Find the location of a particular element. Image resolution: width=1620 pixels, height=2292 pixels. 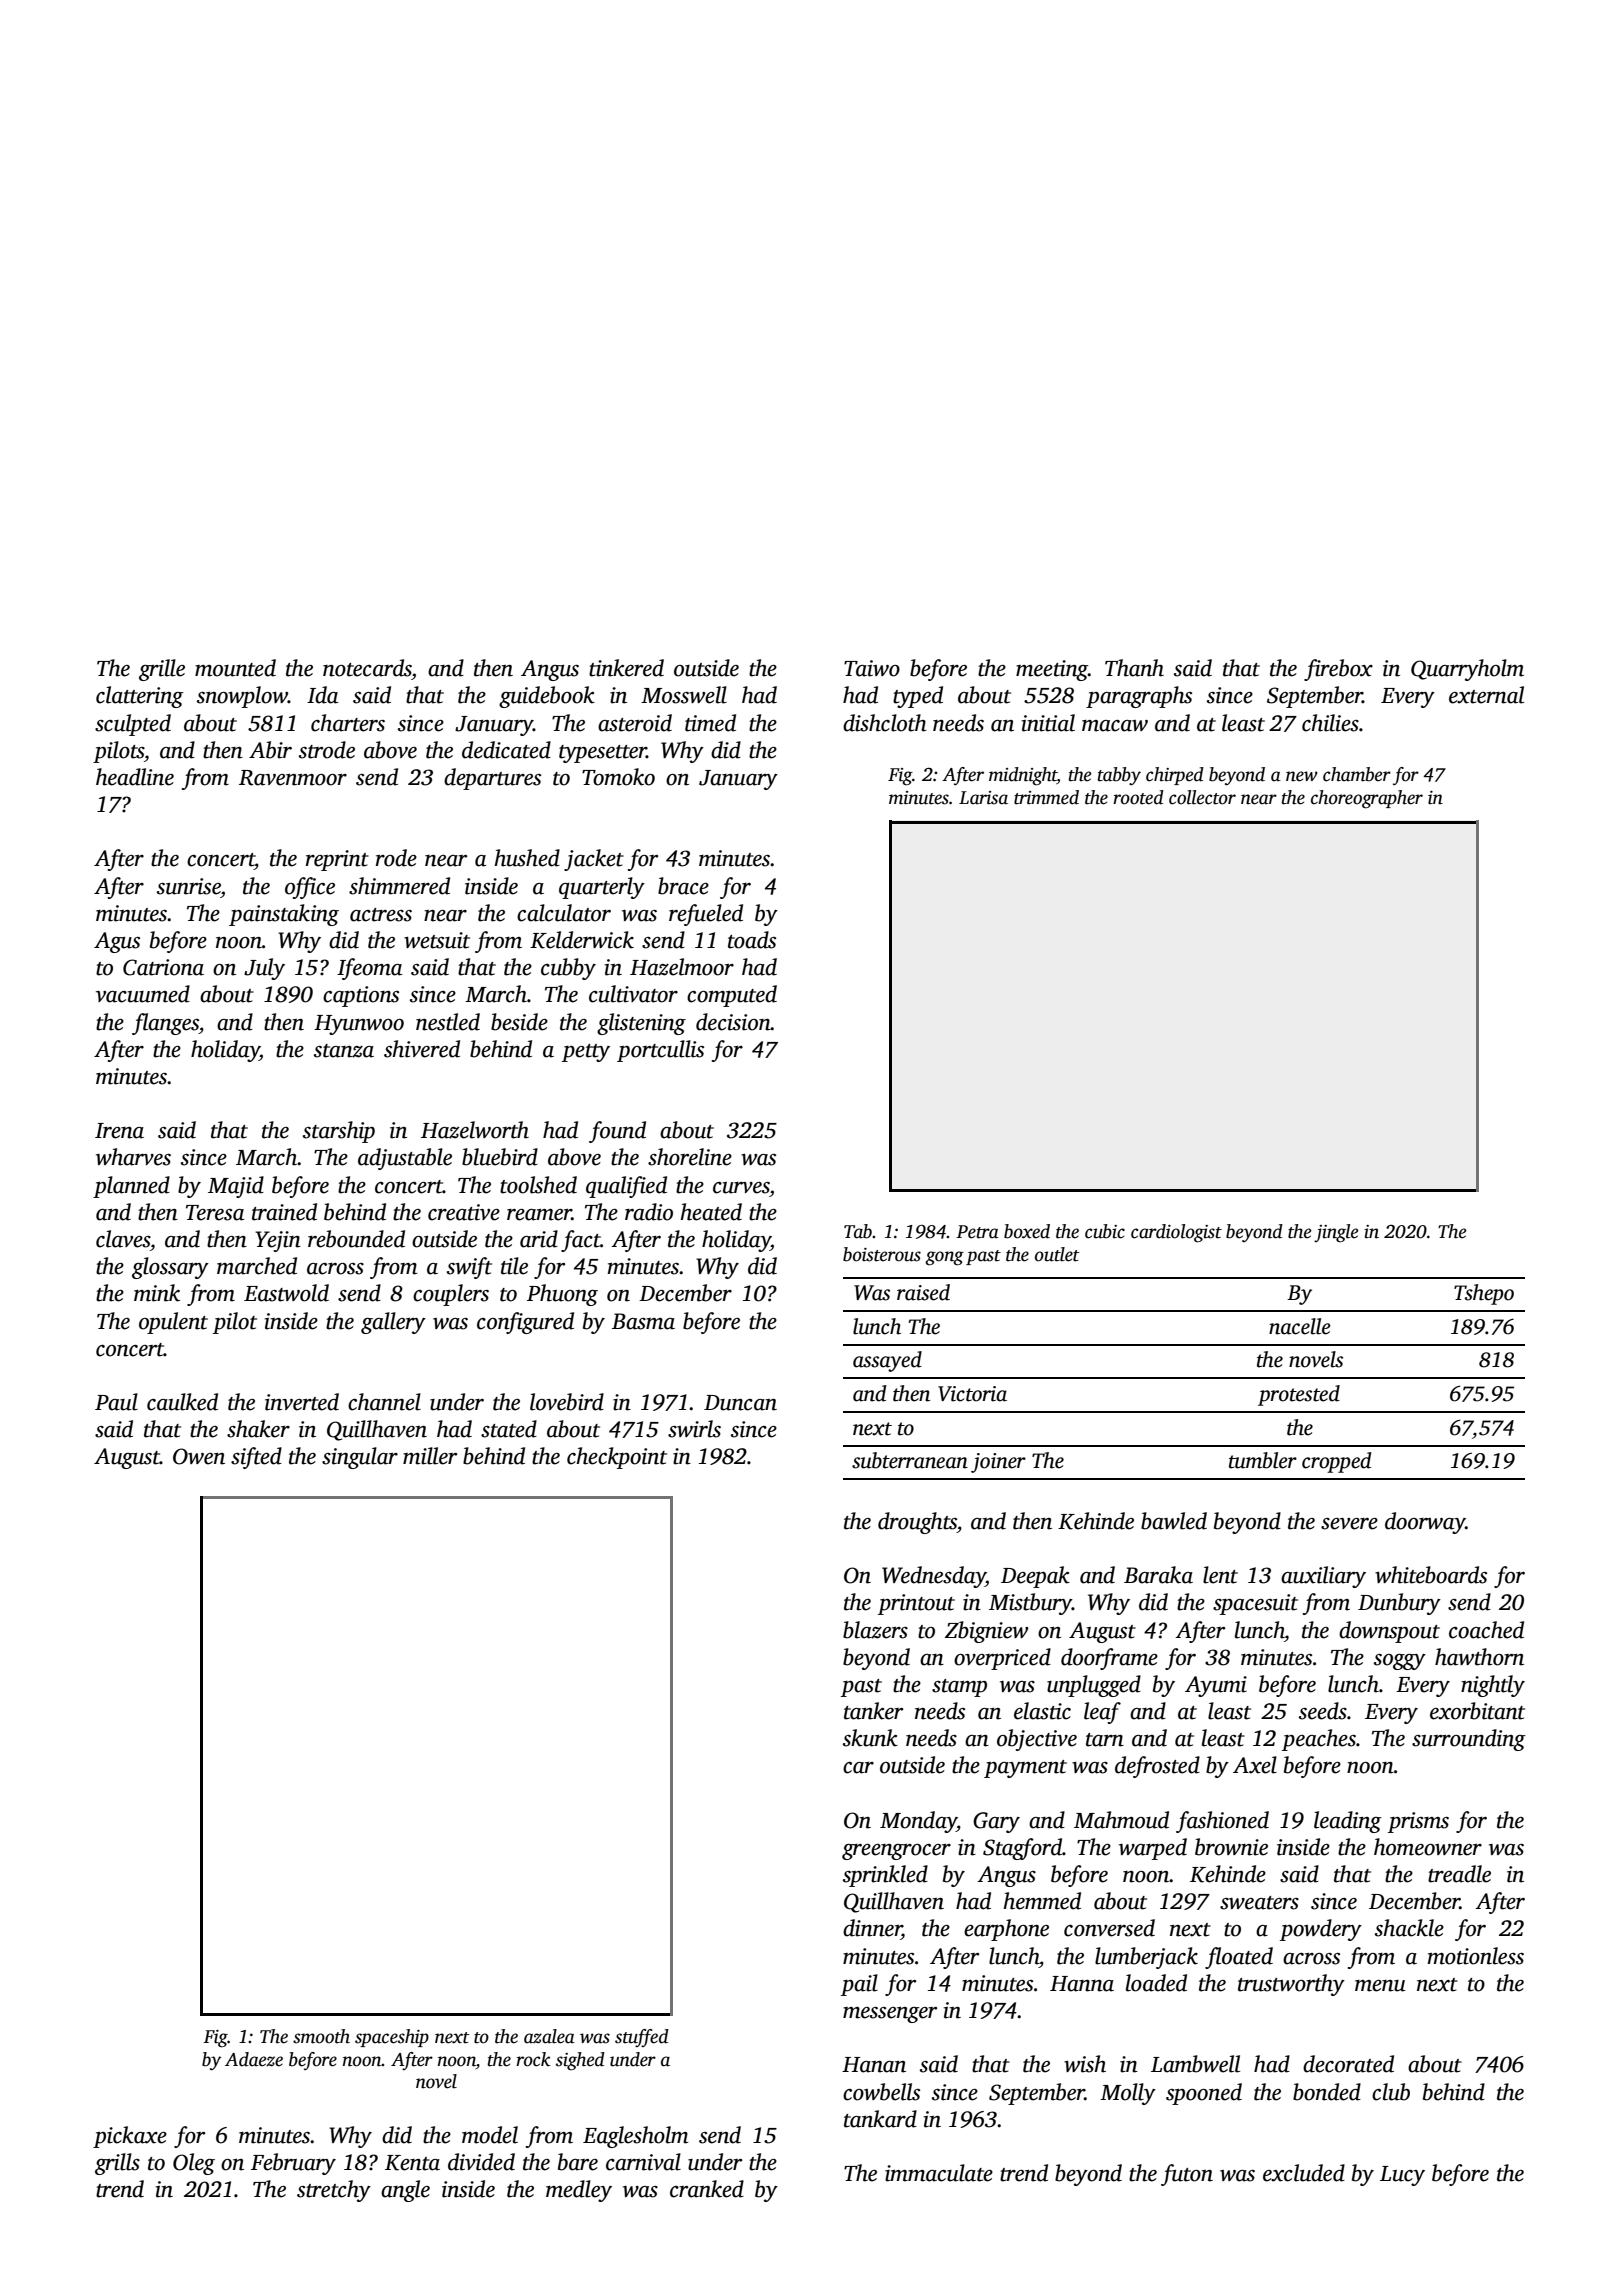

Stagford is located at coordinates (1022, 1849).
